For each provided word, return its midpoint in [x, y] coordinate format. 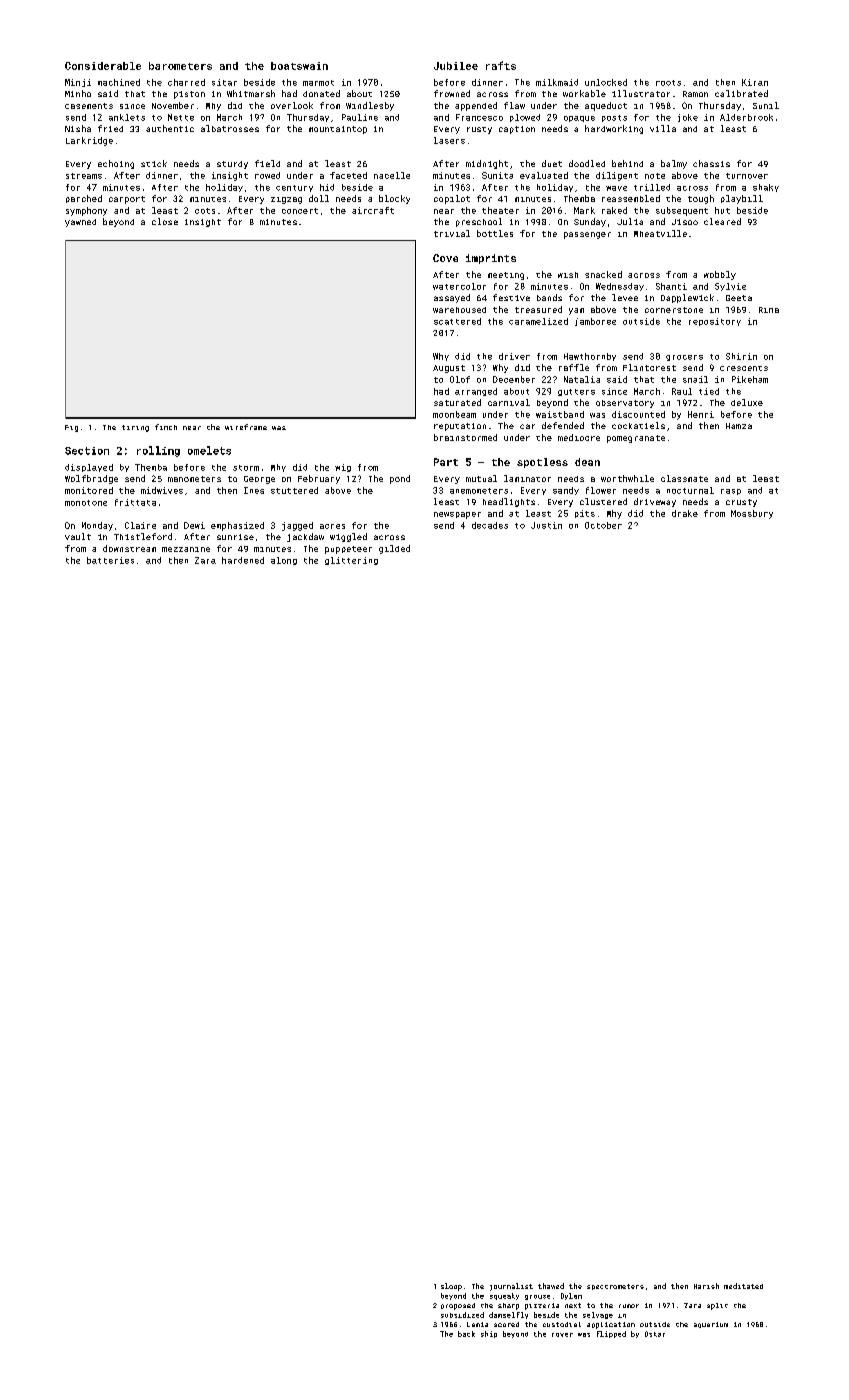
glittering [351, 561]
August [449, 369]
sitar [224, 82]
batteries [110, 560]
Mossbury [752, 514]
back [466, 1334]
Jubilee [456, 66]
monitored [89, 490]
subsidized [462, 1315]
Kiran [755, 82]
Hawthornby [590, 357]
